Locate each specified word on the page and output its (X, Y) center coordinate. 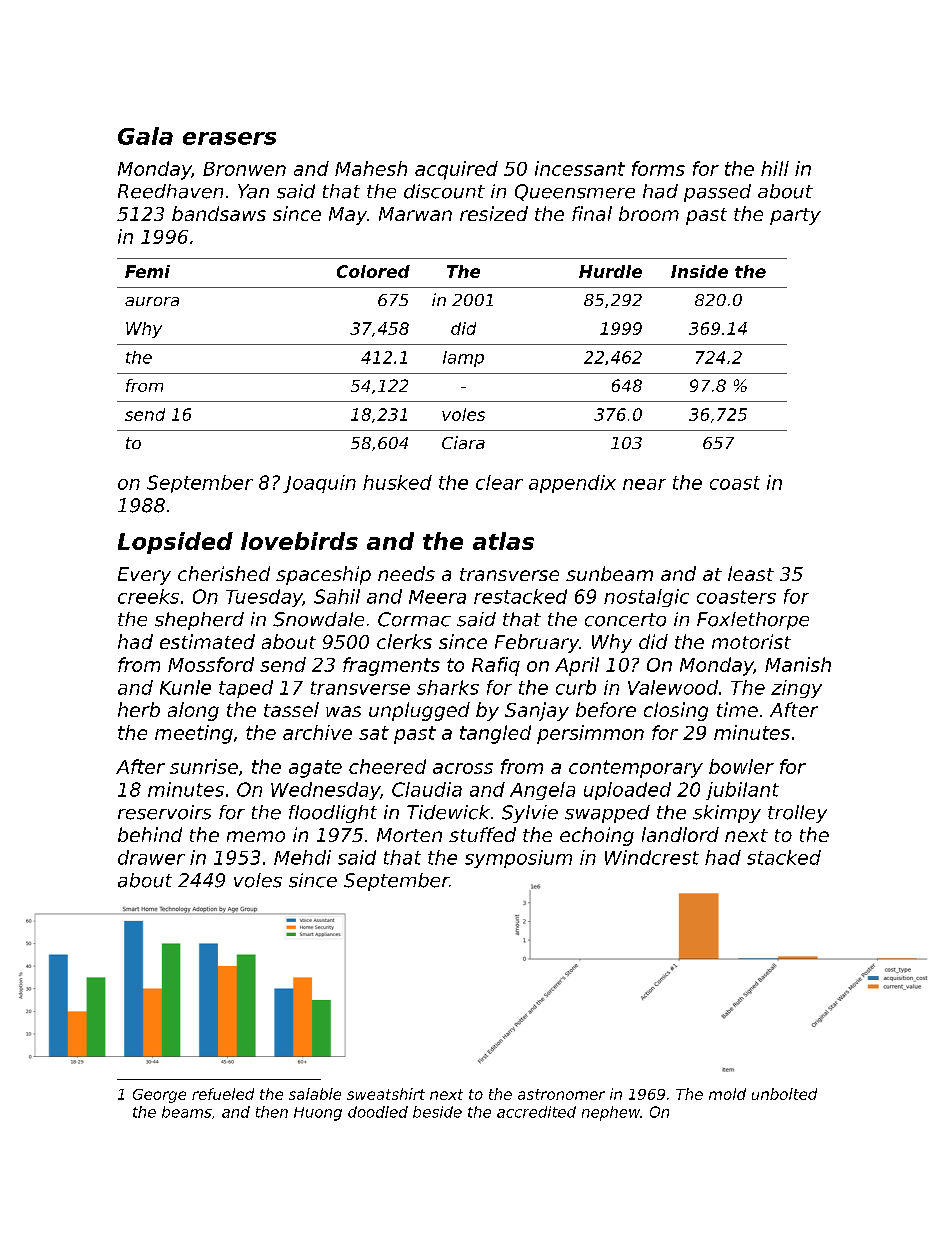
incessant (580, 168)
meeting (194, 734)
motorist (751, 641)
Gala (145, 136)
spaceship (323, 575)
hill (775, 168)
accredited (536, 1112)
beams (187, 1112)
